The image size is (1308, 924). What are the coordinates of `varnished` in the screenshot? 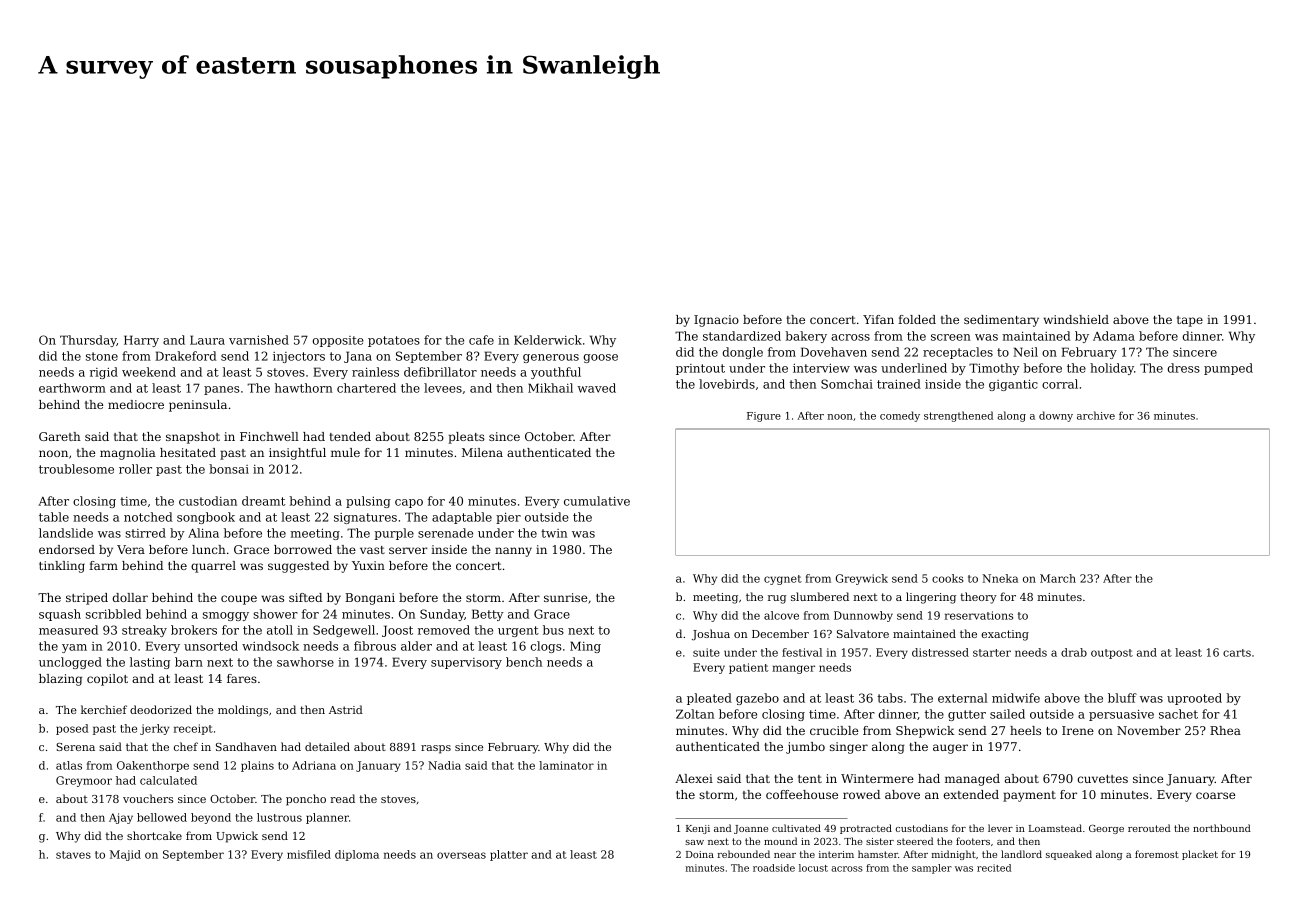 It's located at (259, 340).
